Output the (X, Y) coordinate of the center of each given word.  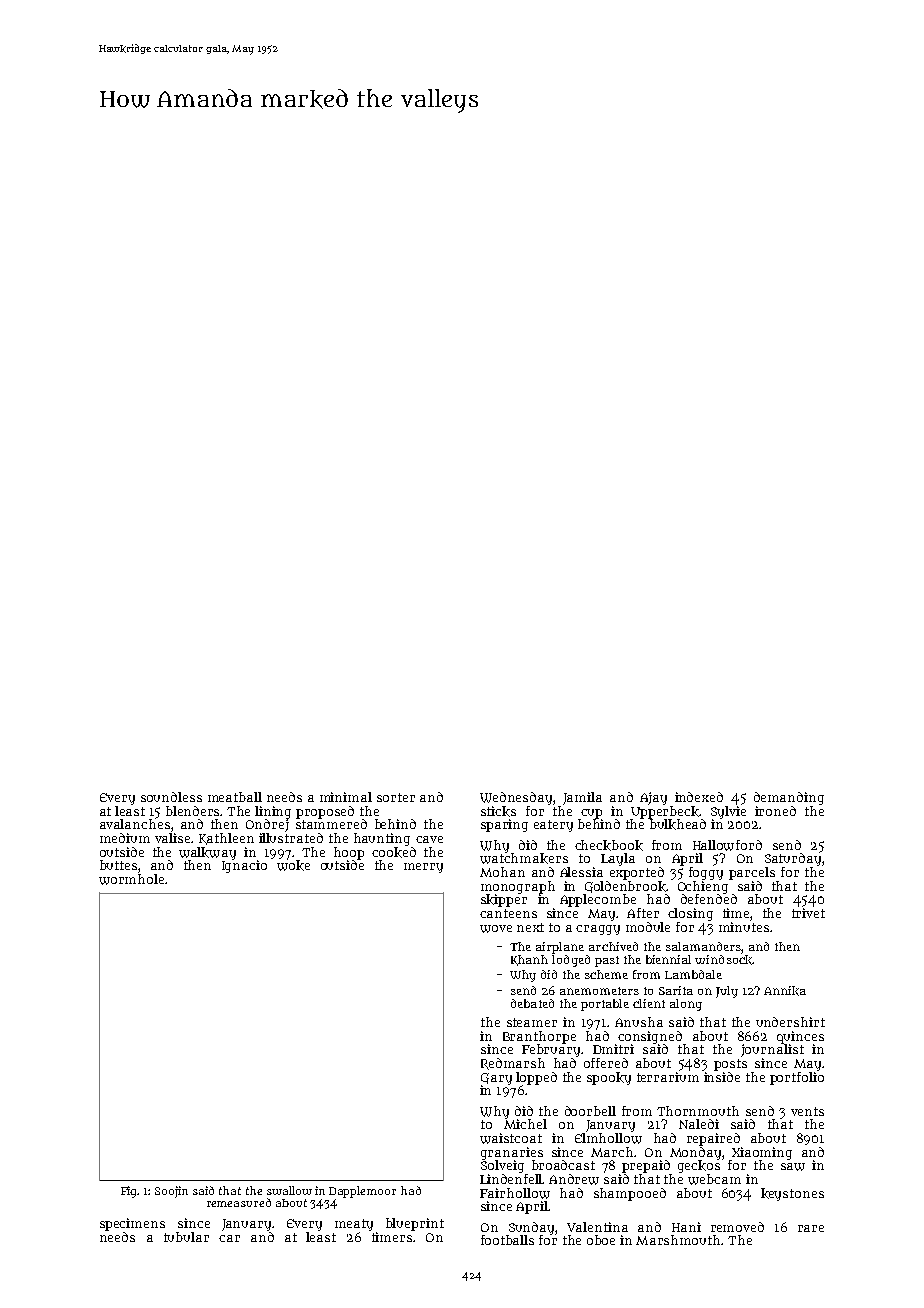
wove (496, 929)
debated (532, 1003)
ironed (775, 811)
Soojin (171, 1192)
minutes (744, 927)
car (229, 1238)
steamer (532, 1022)
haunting (382, 839)
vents (807, 1111)
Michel (525, 1124)
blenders (193, 811)
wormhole (131, 879)
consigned (650, 1037)
